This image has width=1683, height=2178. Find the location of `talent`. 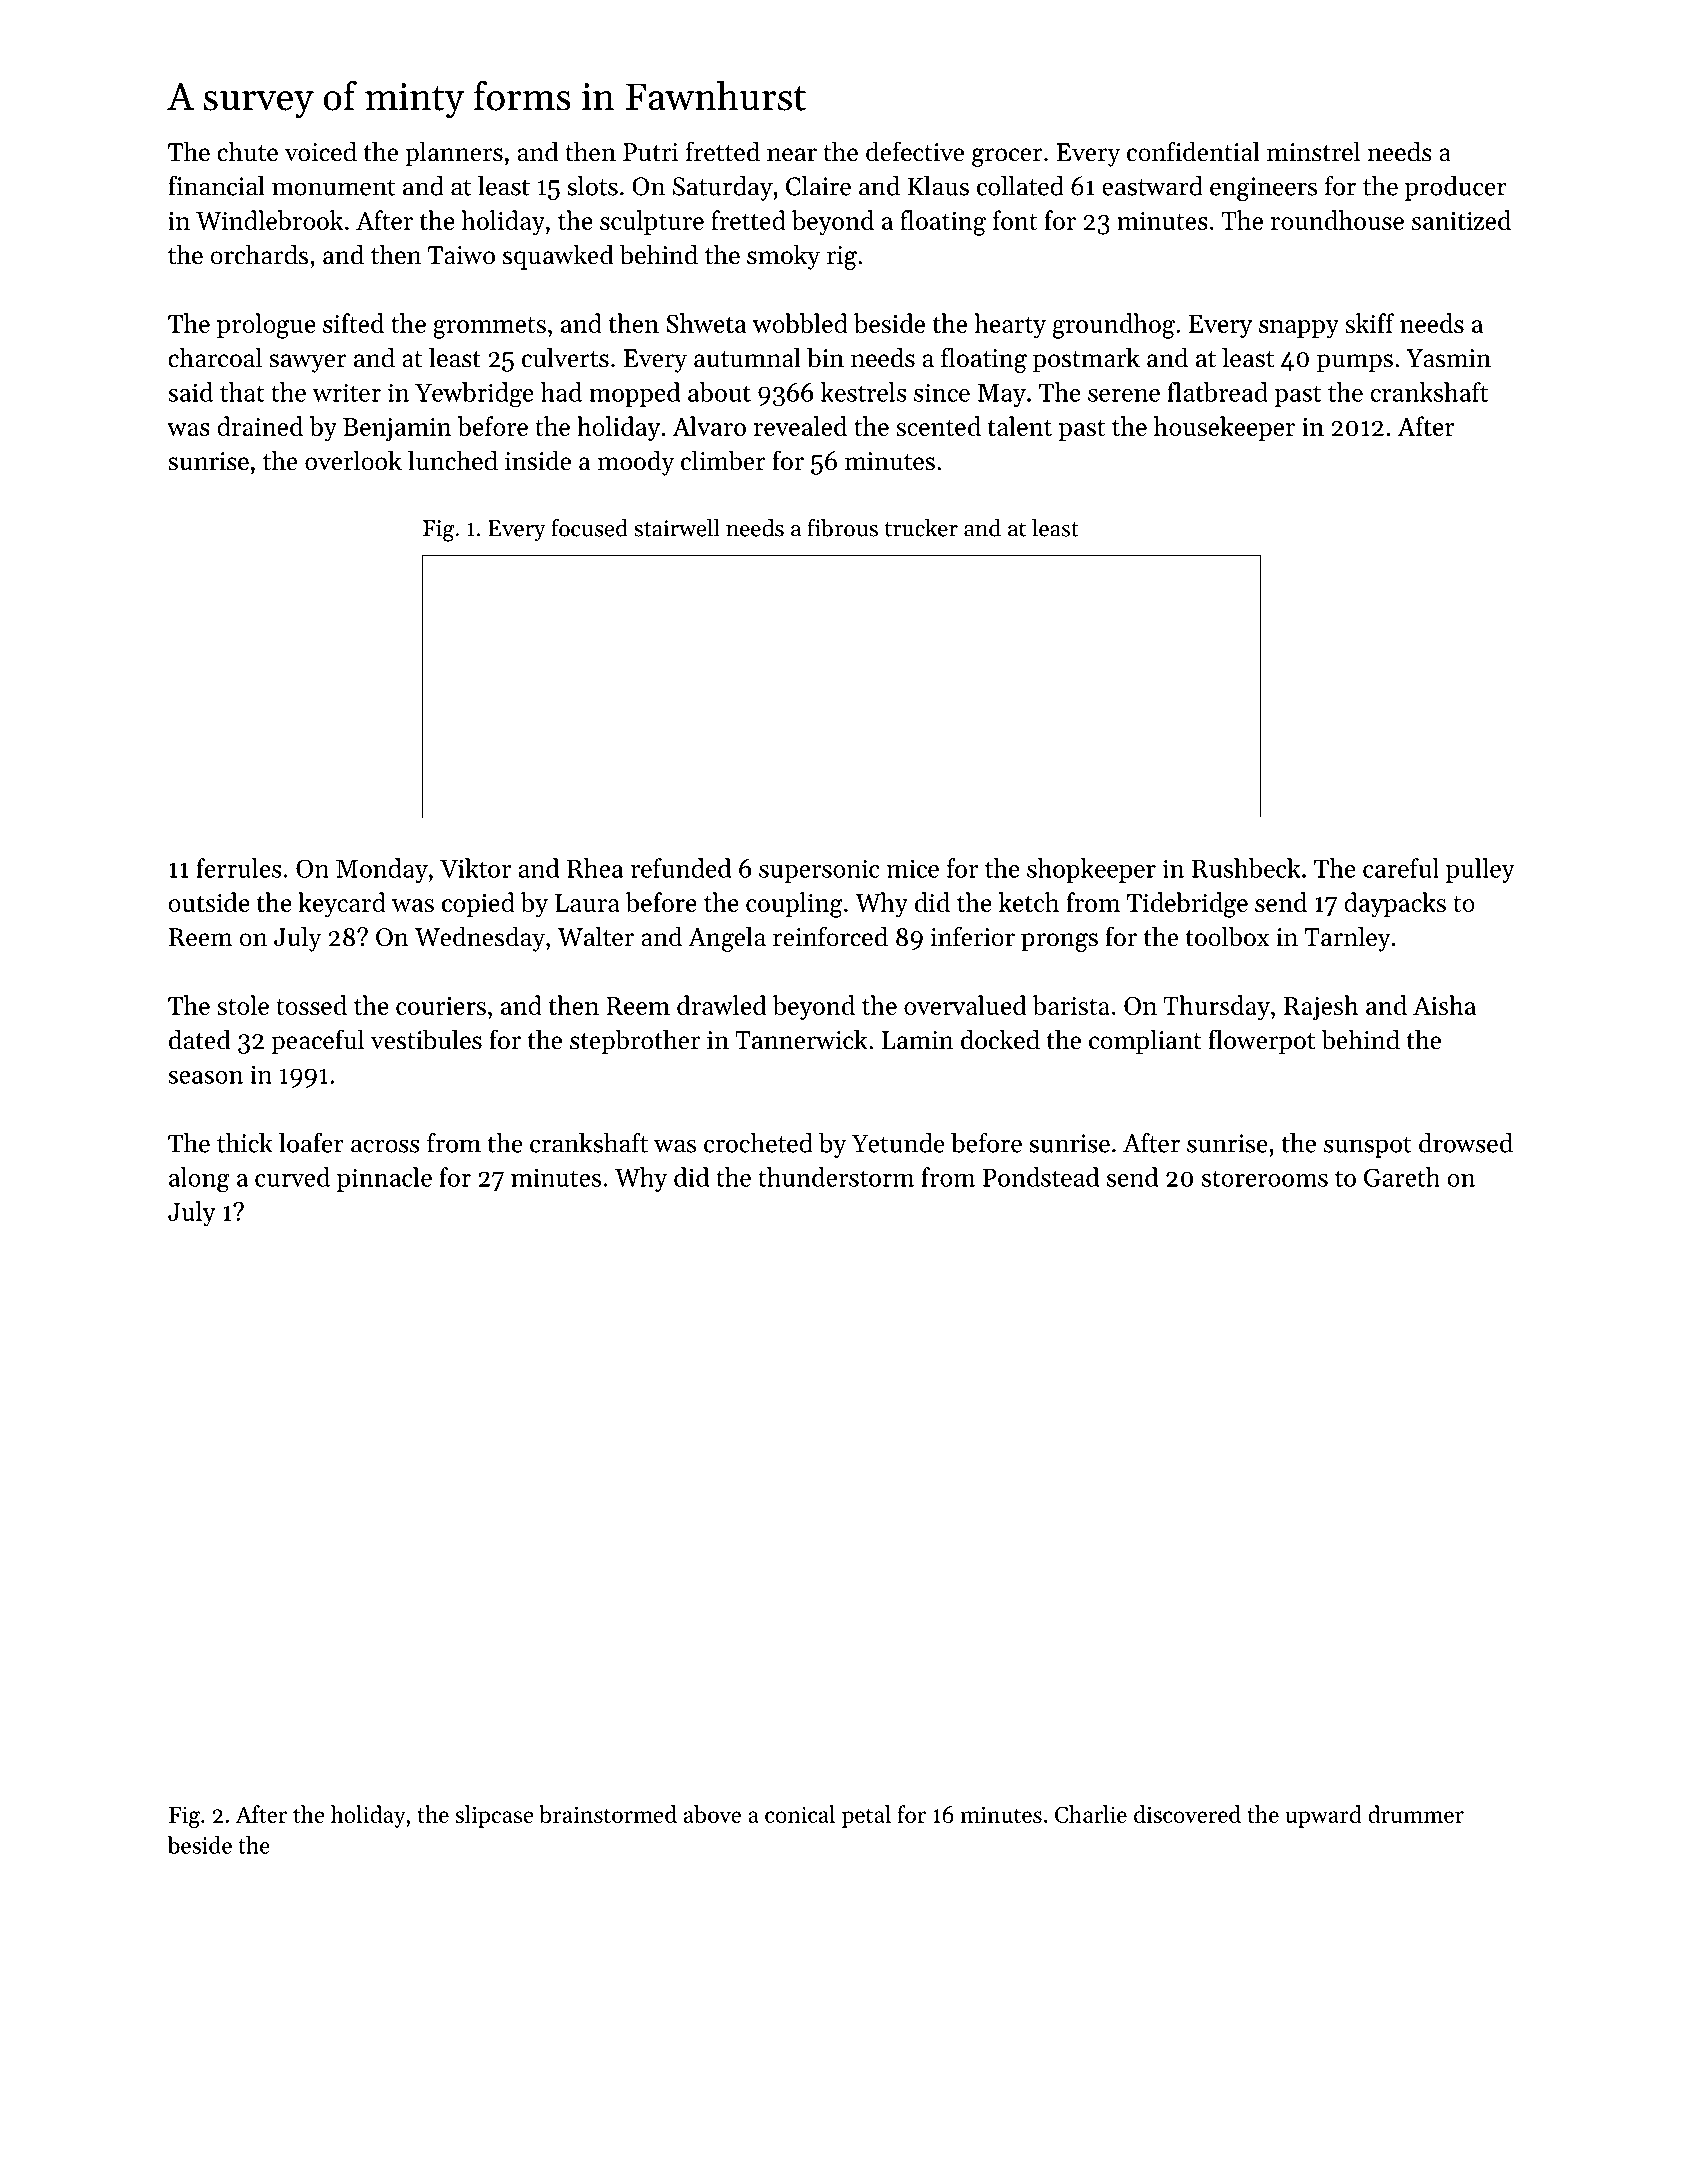

talent is located at coordinates (1020, 426).
